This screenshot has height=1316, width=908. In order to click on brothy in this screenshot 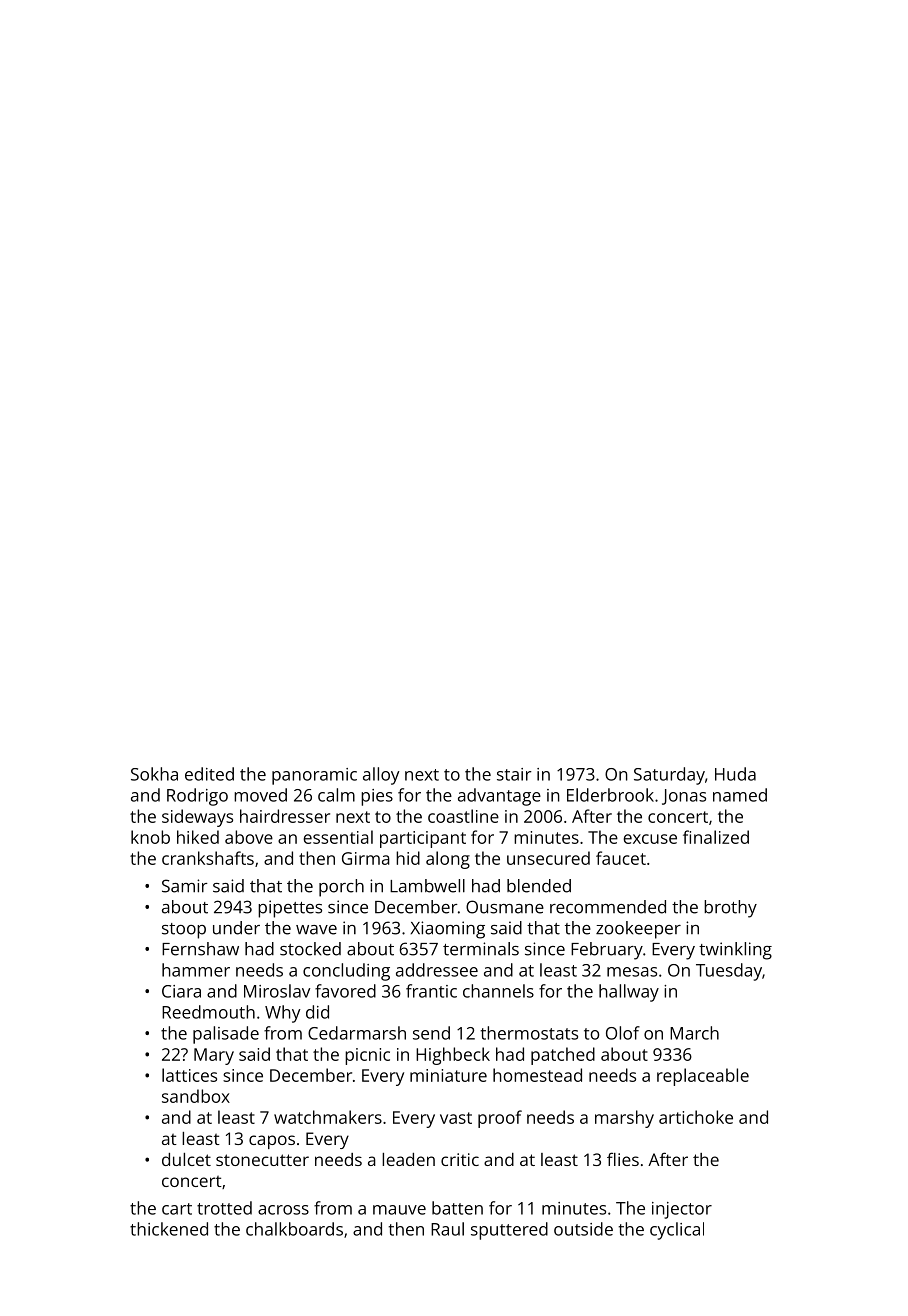, I will do `click(730, 909)`.
